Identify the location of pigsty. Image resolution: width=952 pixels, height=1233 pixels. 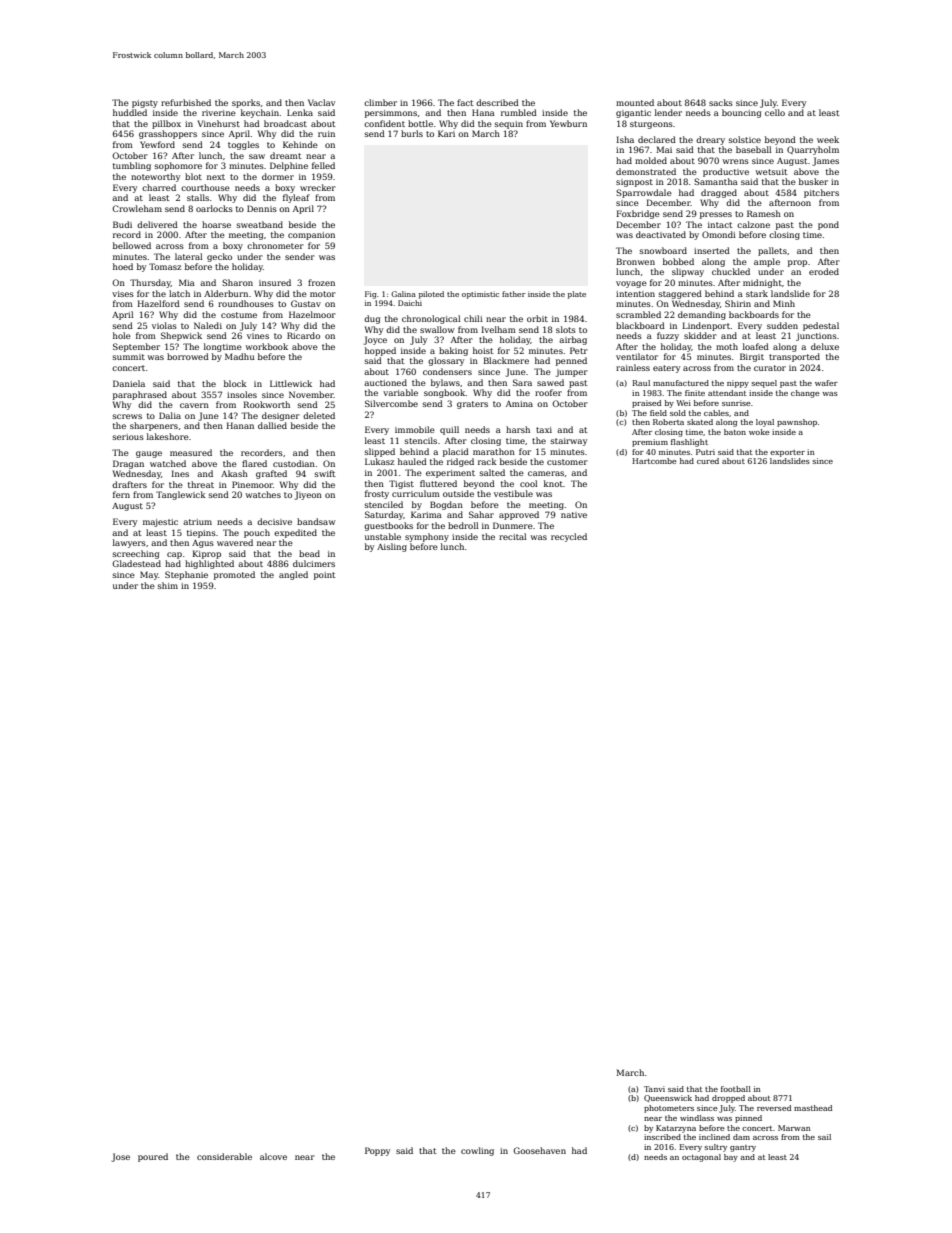
(145, 104).
